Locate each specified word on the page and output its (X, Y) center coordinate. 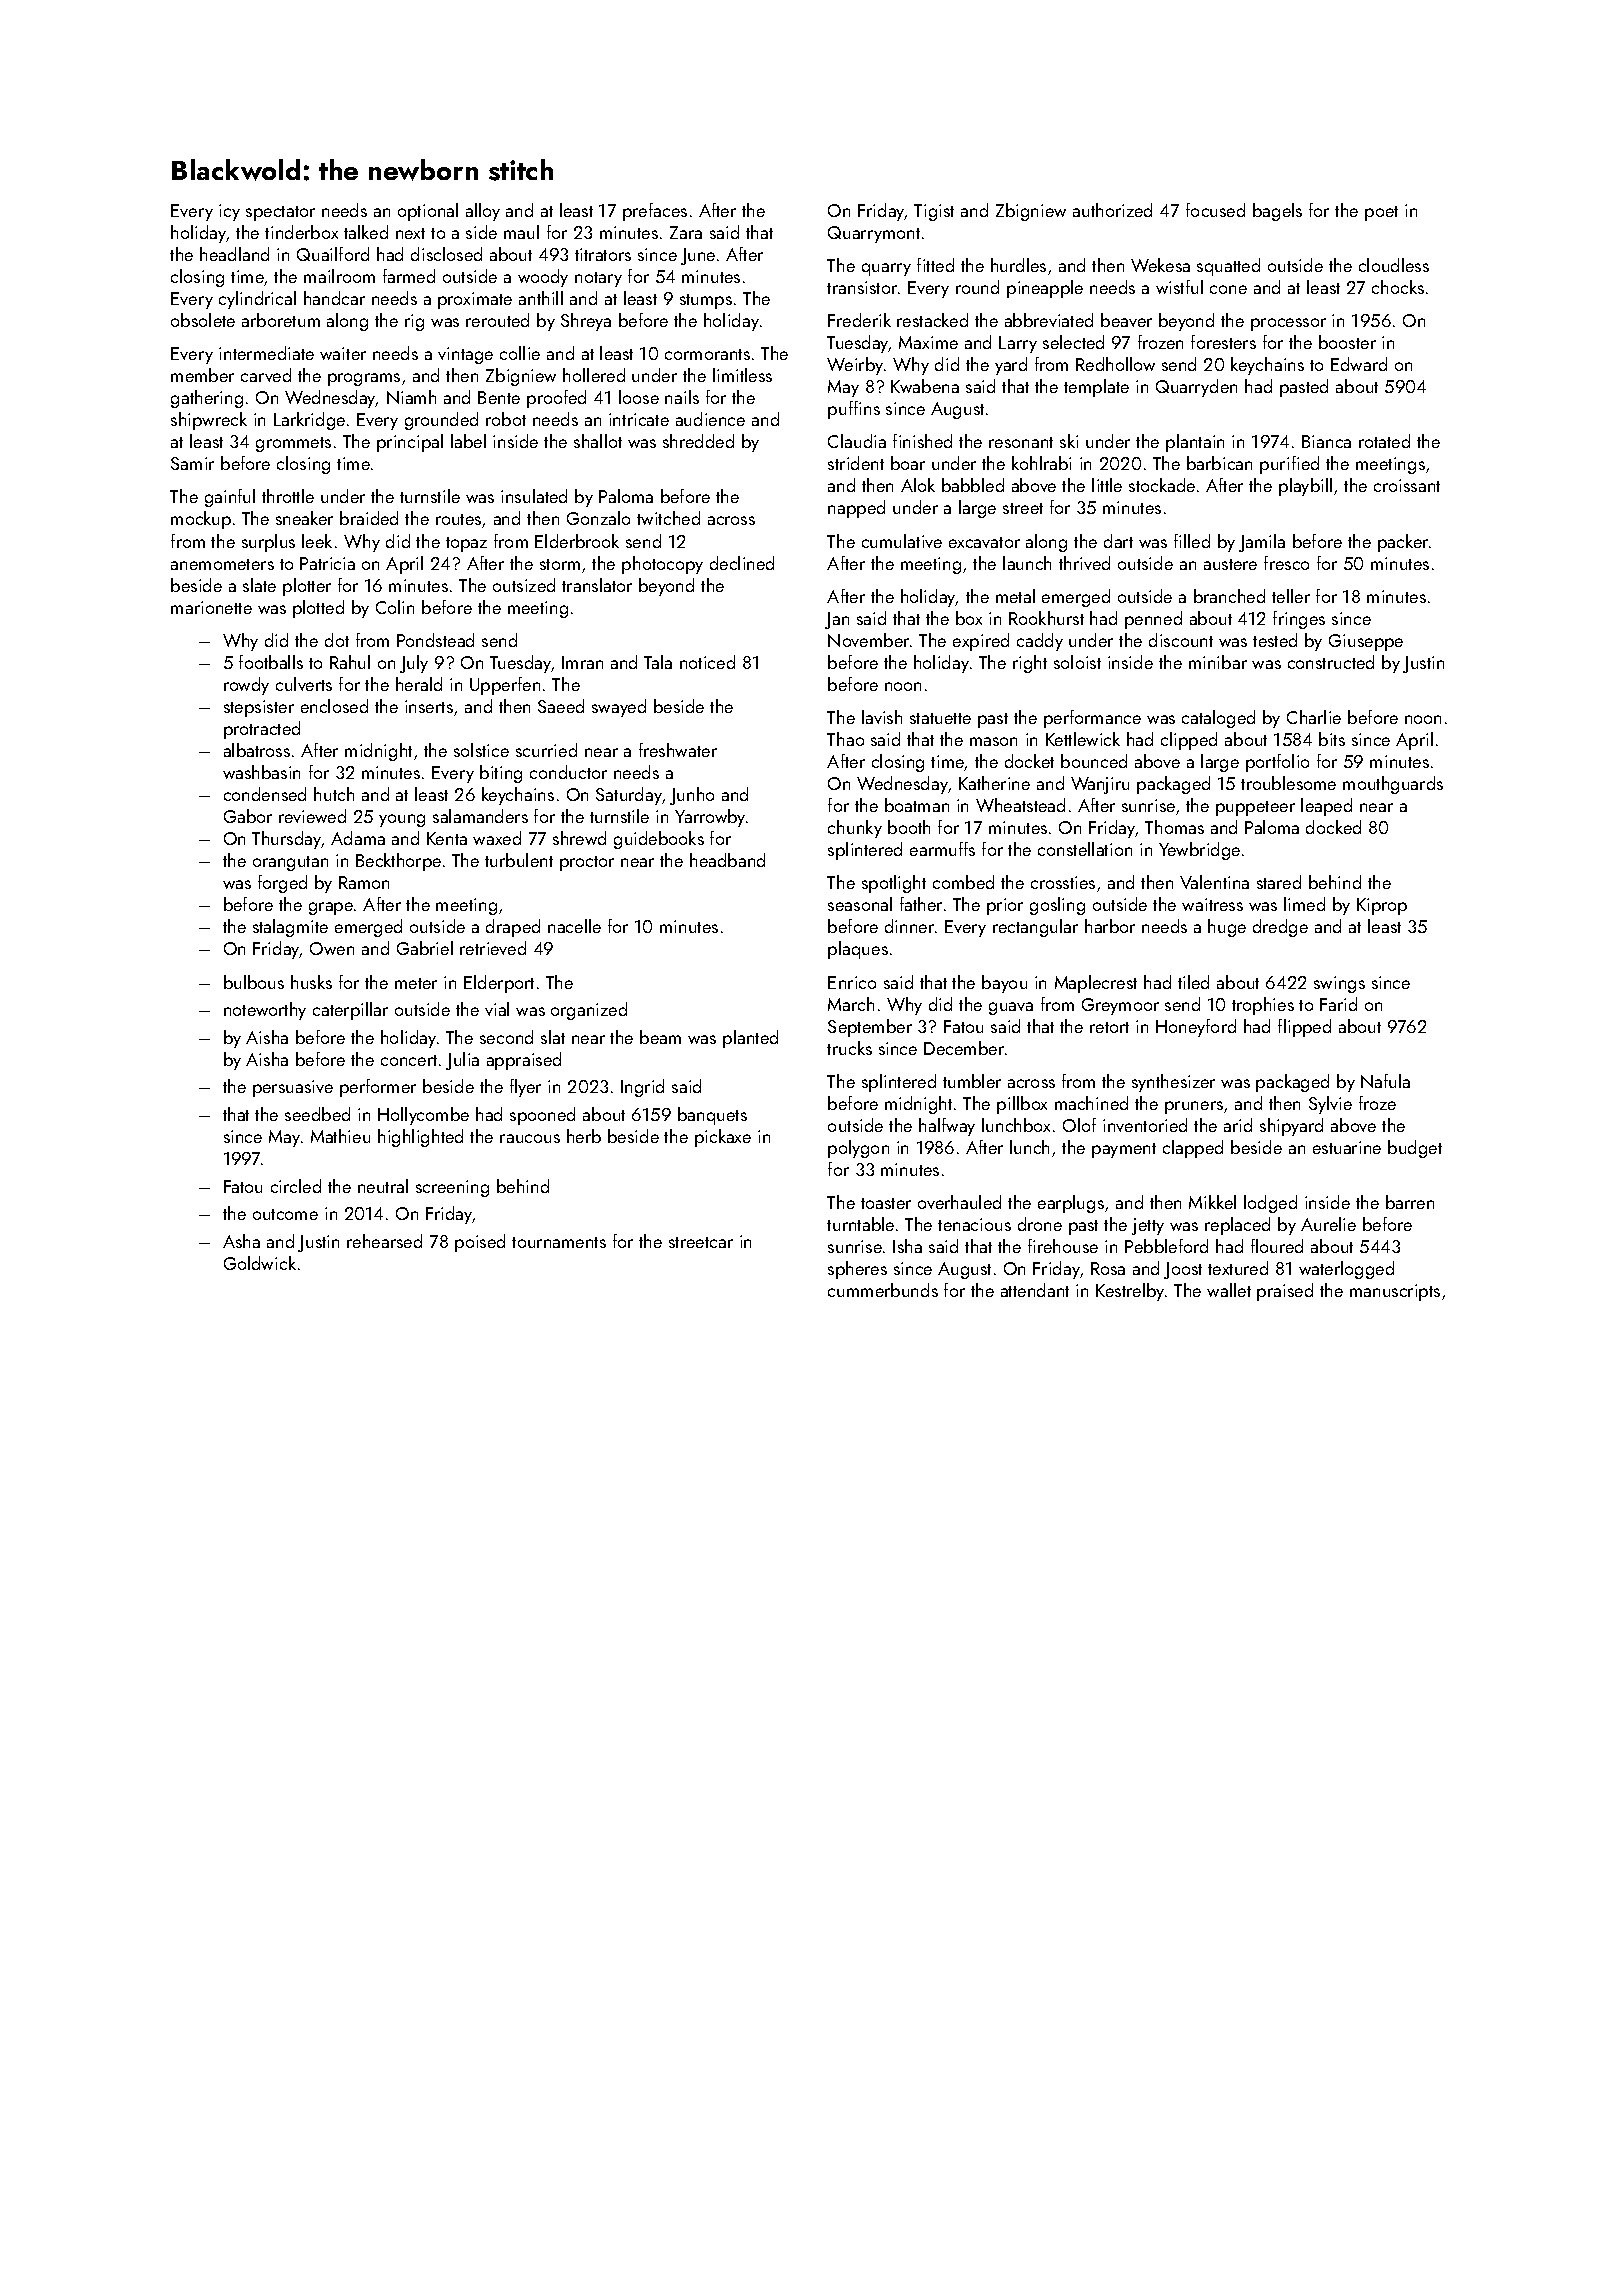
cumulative (902, 541)
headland (234, 254)
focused (1215, 210)
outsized (524, 585)
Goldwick (260, 1263)
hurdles (1018, 265)
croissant (1407, 485)
